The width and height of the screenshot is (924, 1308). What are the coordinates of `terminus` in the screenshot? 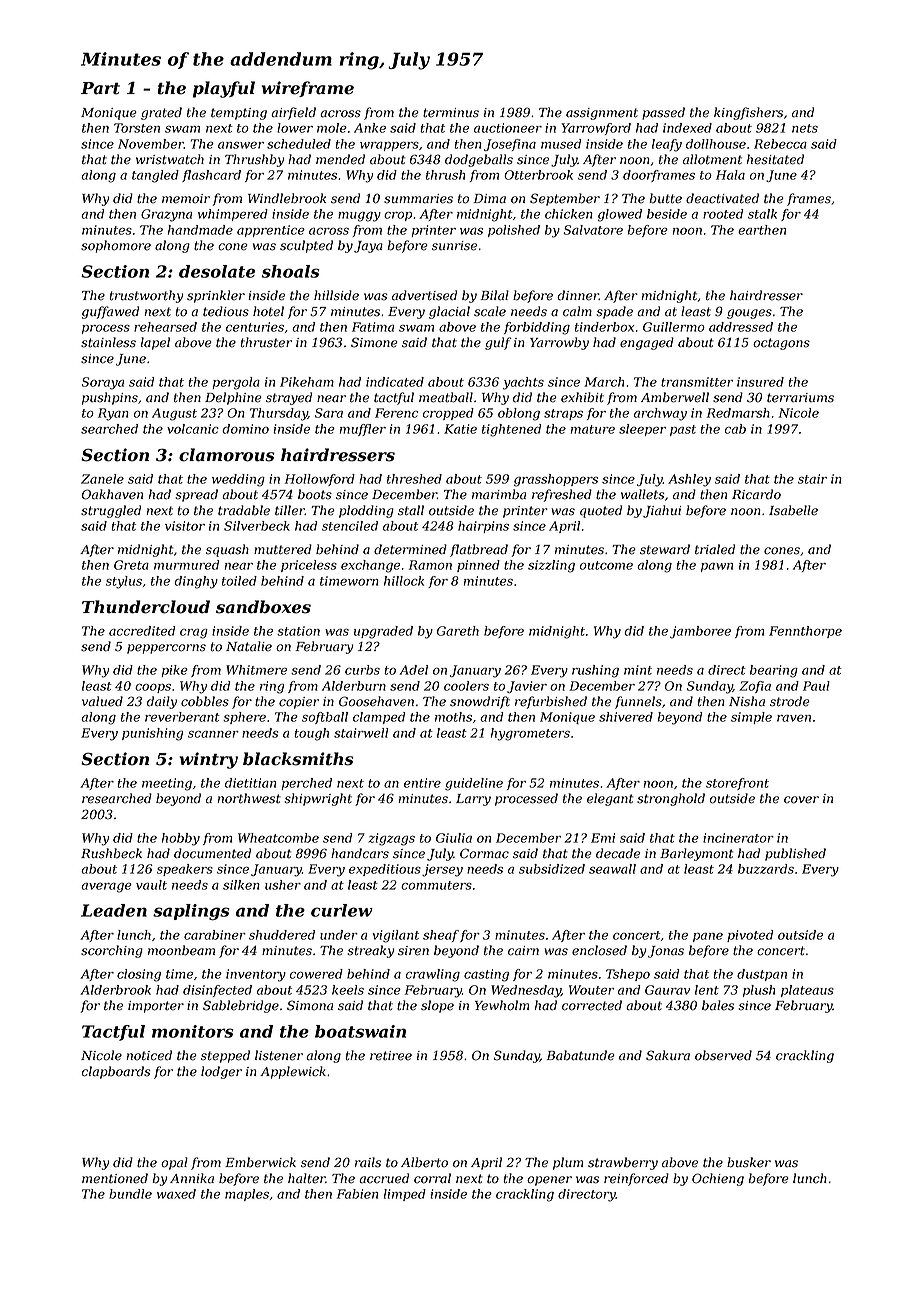 It's located at (451, 113).
